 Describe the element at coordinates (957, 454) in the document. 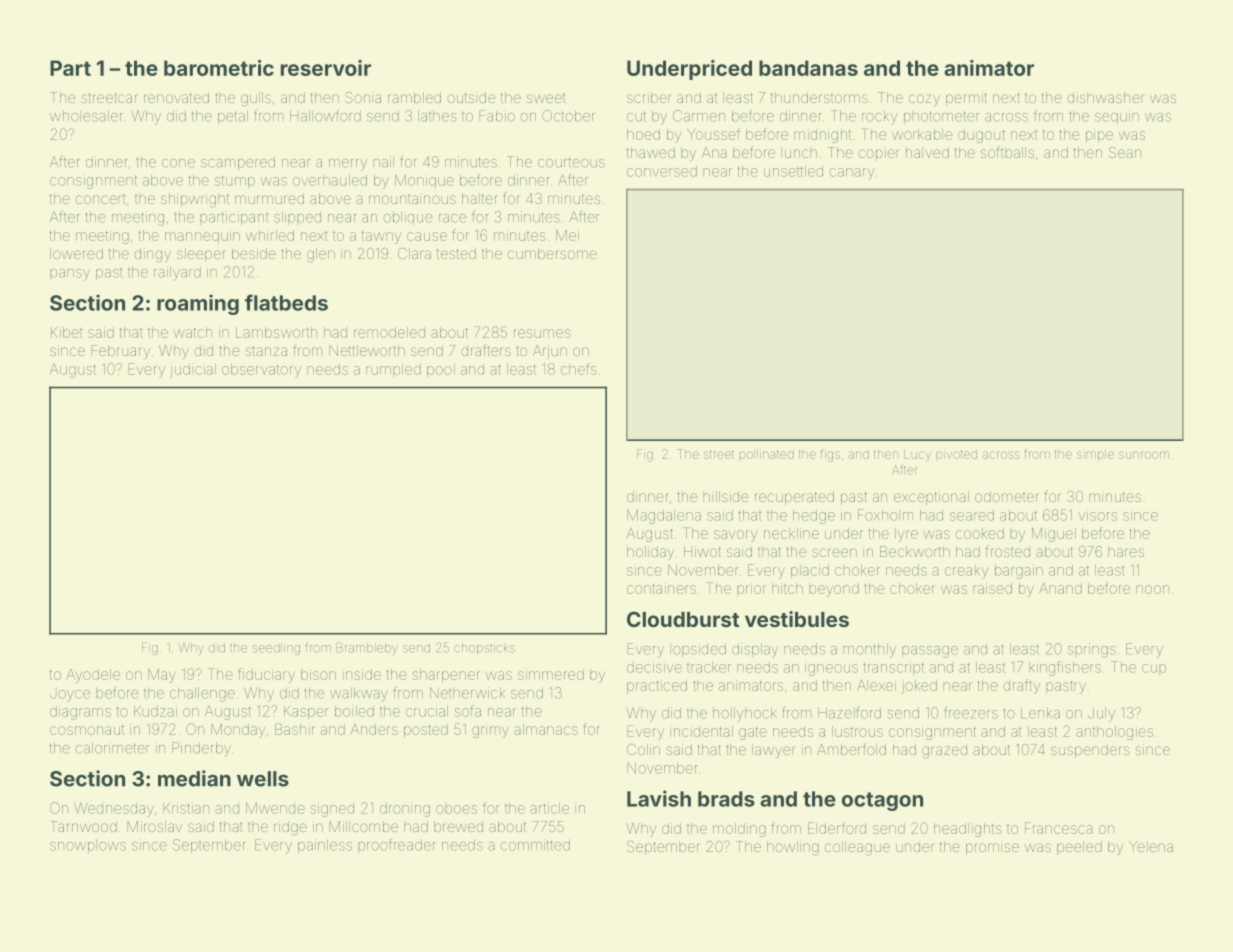

I see `pivoted` at that location.
